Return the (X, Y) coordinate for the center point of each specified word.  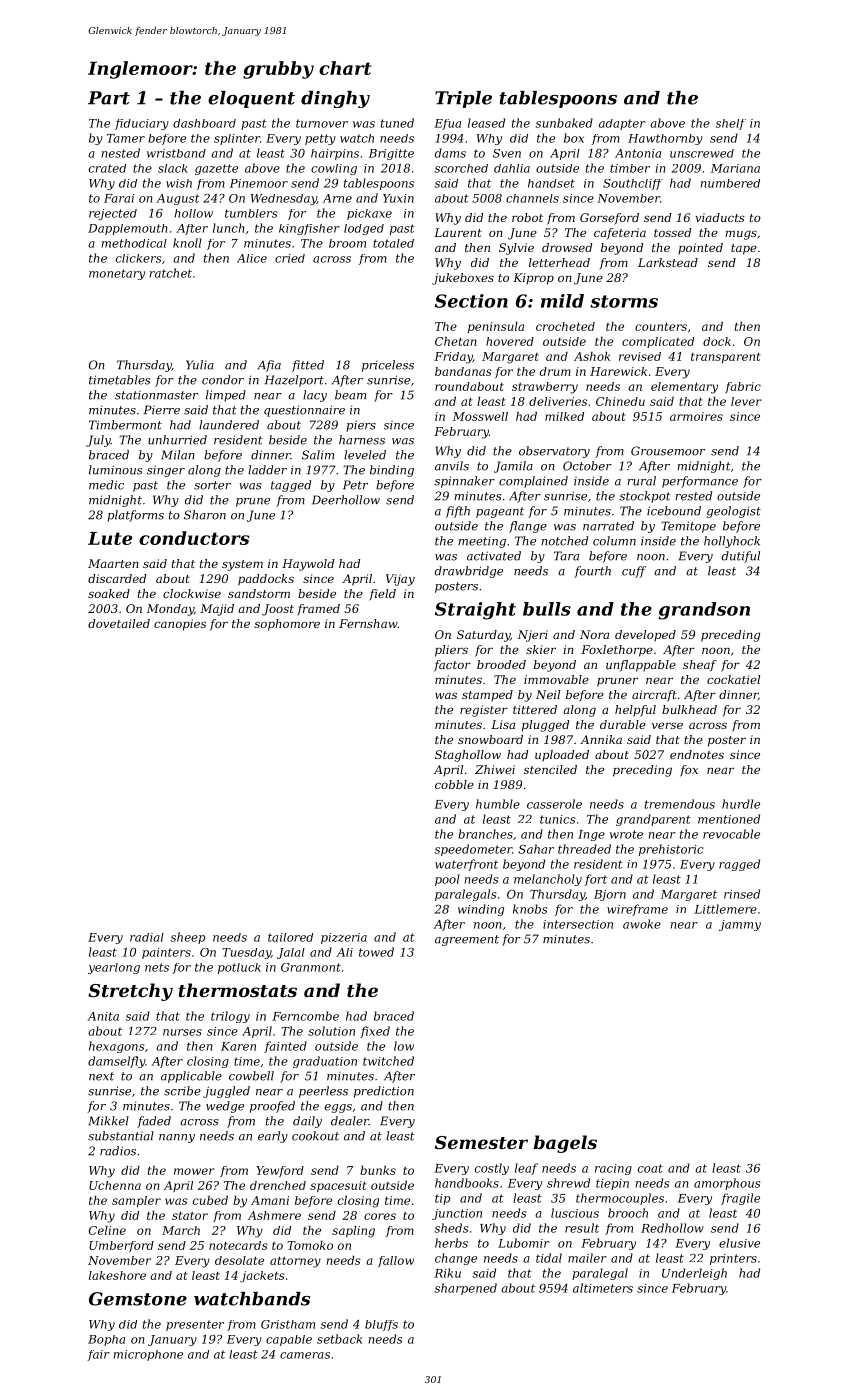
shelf (731, 124)
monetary (117, 274)
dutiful (741, 557)
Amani (270, 1200)
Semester (481, 1142)
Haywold (308, 565)
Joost (278, 610)
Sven (507, 153)
